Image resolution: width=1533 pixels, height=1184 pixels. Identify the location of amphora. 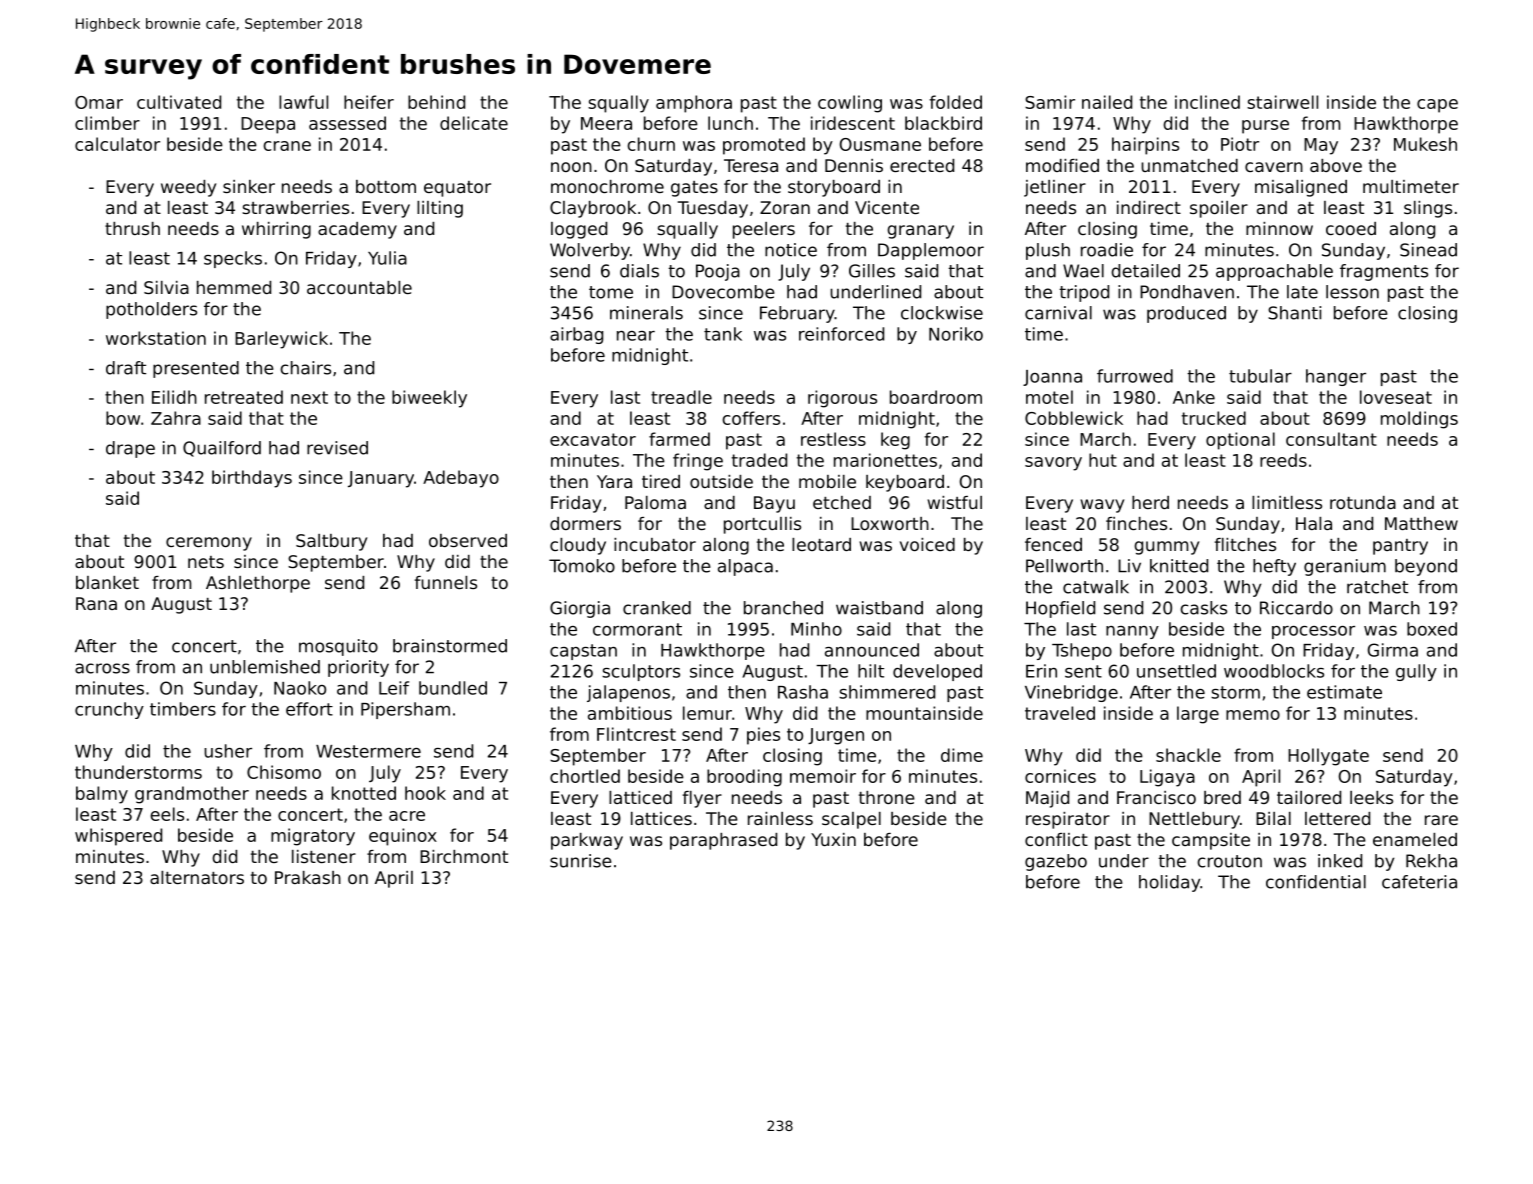
(694, 104).
